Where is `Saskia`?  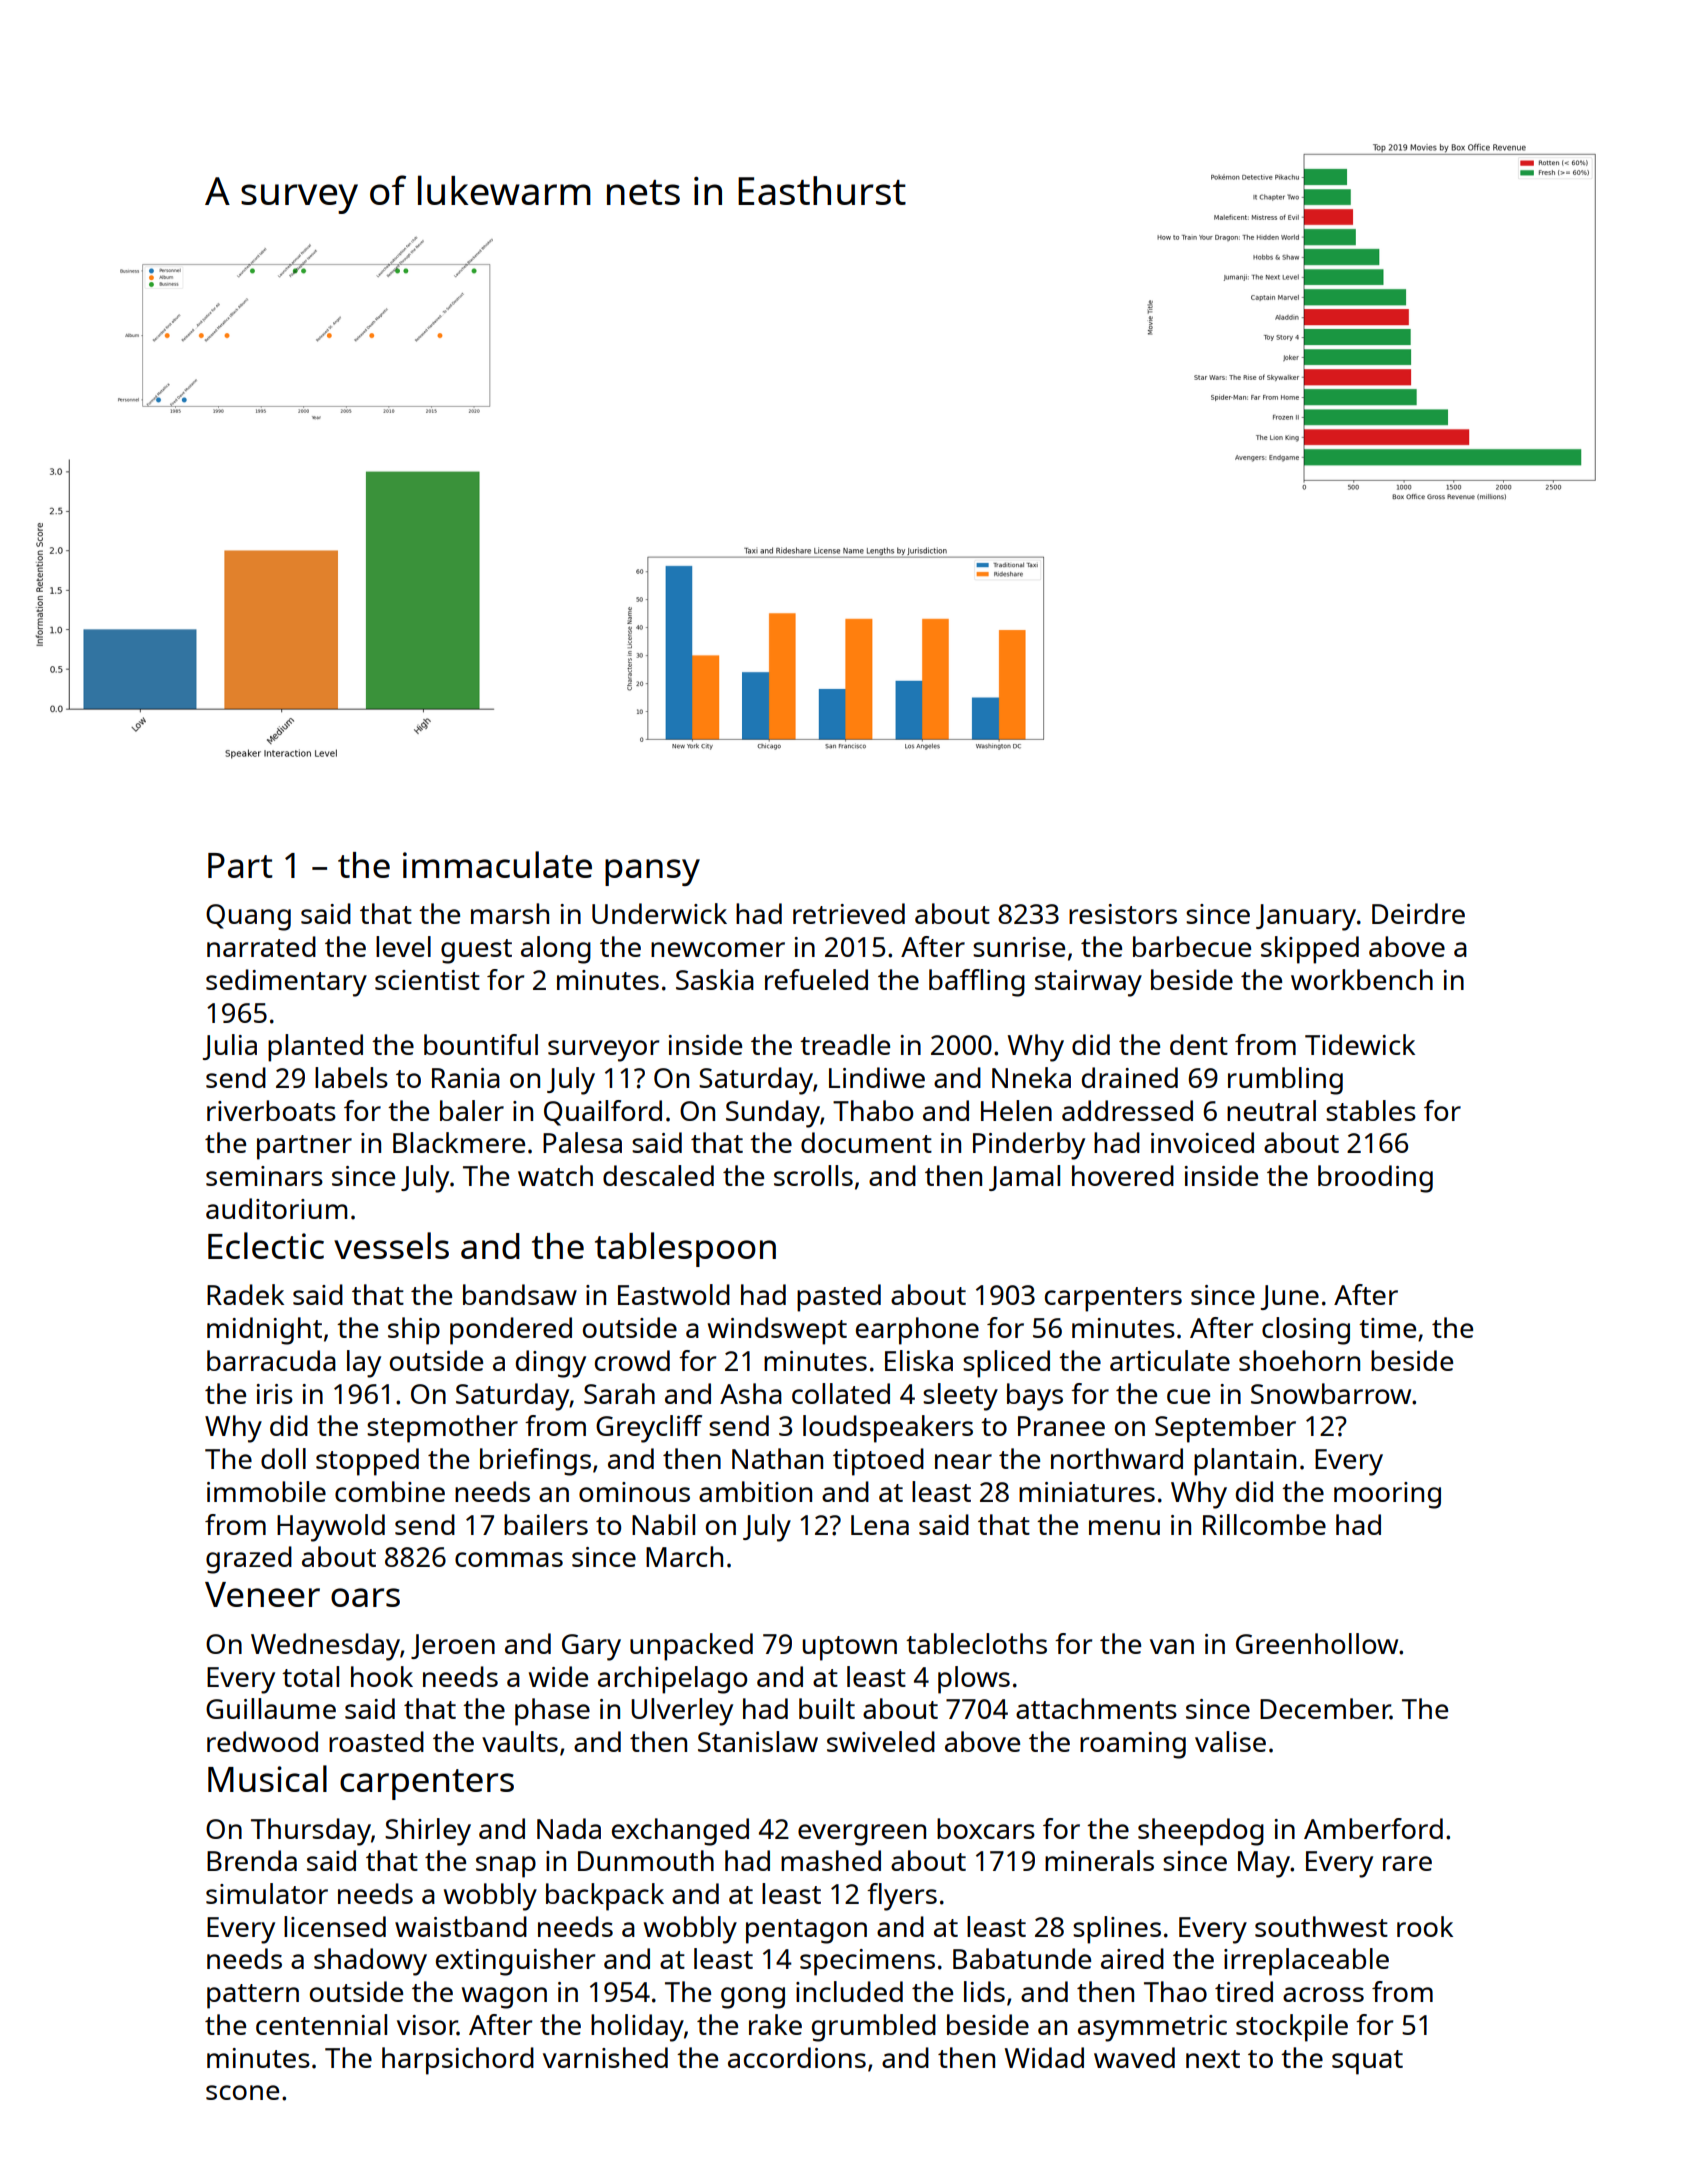
Saskia is located at coordinates (715, 979).
